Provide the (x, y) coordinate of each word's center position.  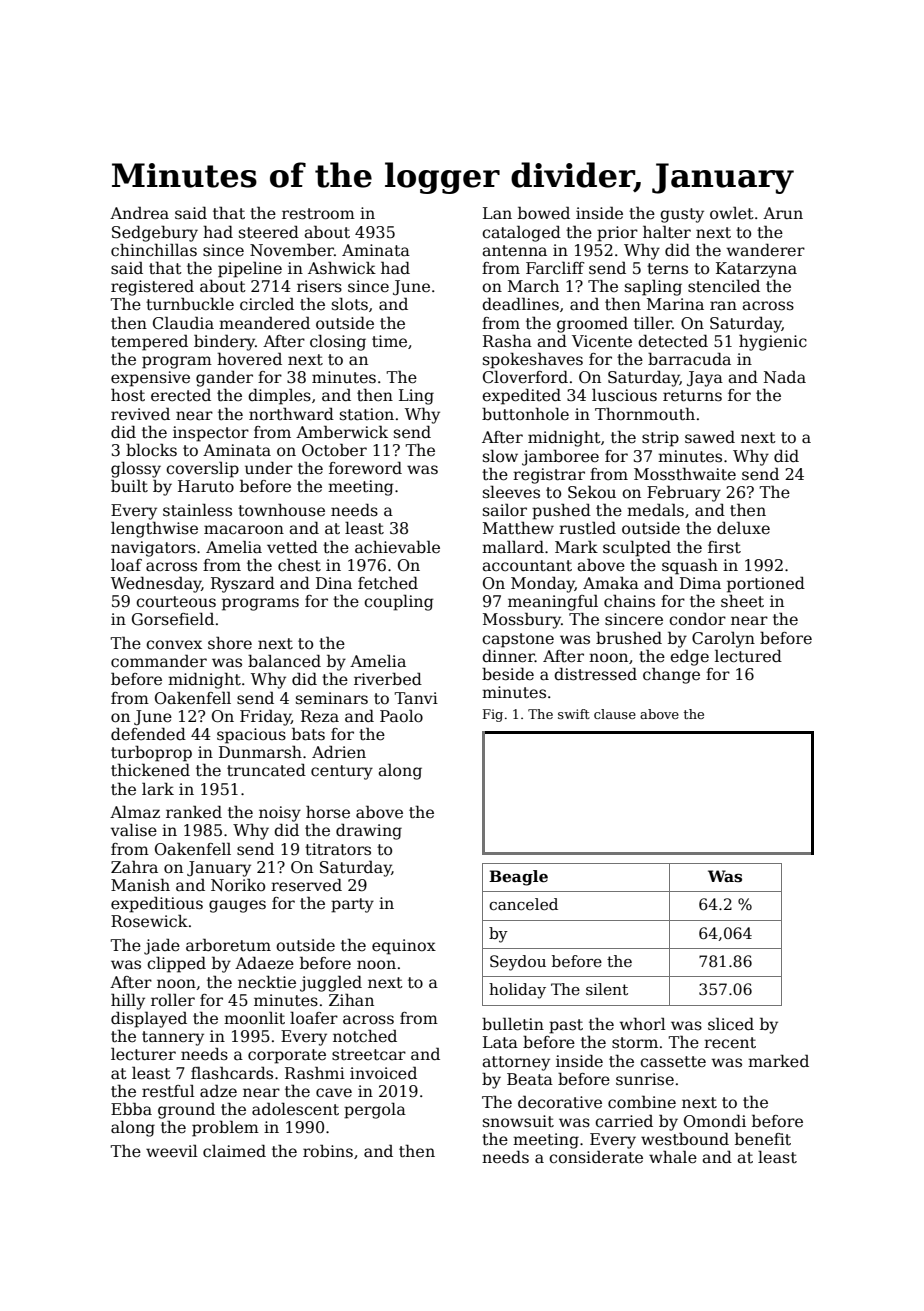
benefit (763, 1139)
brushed (629, 638)
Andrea (139, 213)
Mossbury (522, 620)
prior (617, 234)
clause (615, 714)
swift (574, 714)
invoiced (383, 1073)
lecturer (143, 1054)
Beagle (518, 878)
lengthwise (154, 529)
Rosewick (149, 921)
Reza (320, 716)
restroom (318, 214)
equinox (404, 947)
